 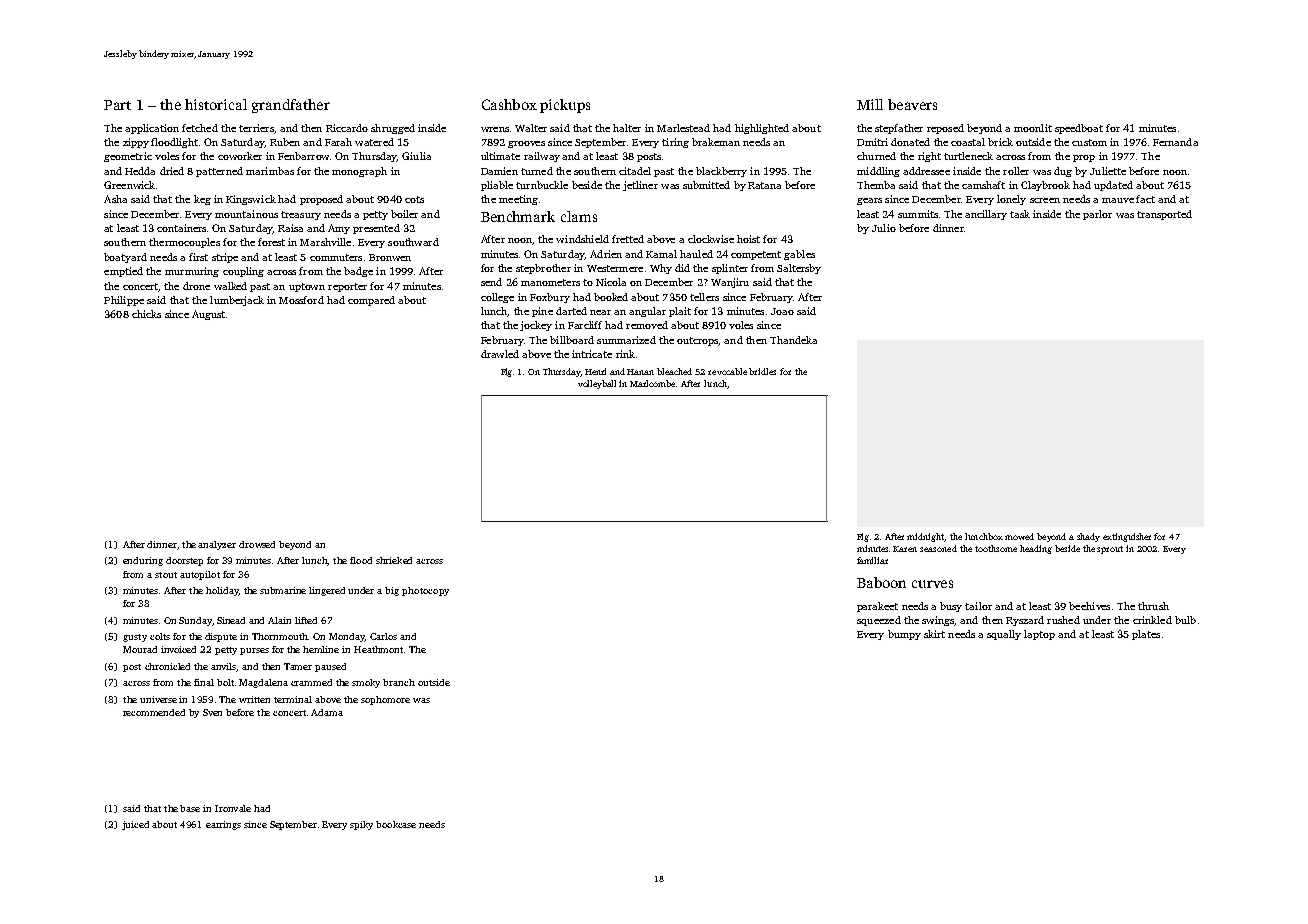 What do you see at coordinates (565, 106) in the screenshot?
I see `pickups` at bounding box center [565, 106].
